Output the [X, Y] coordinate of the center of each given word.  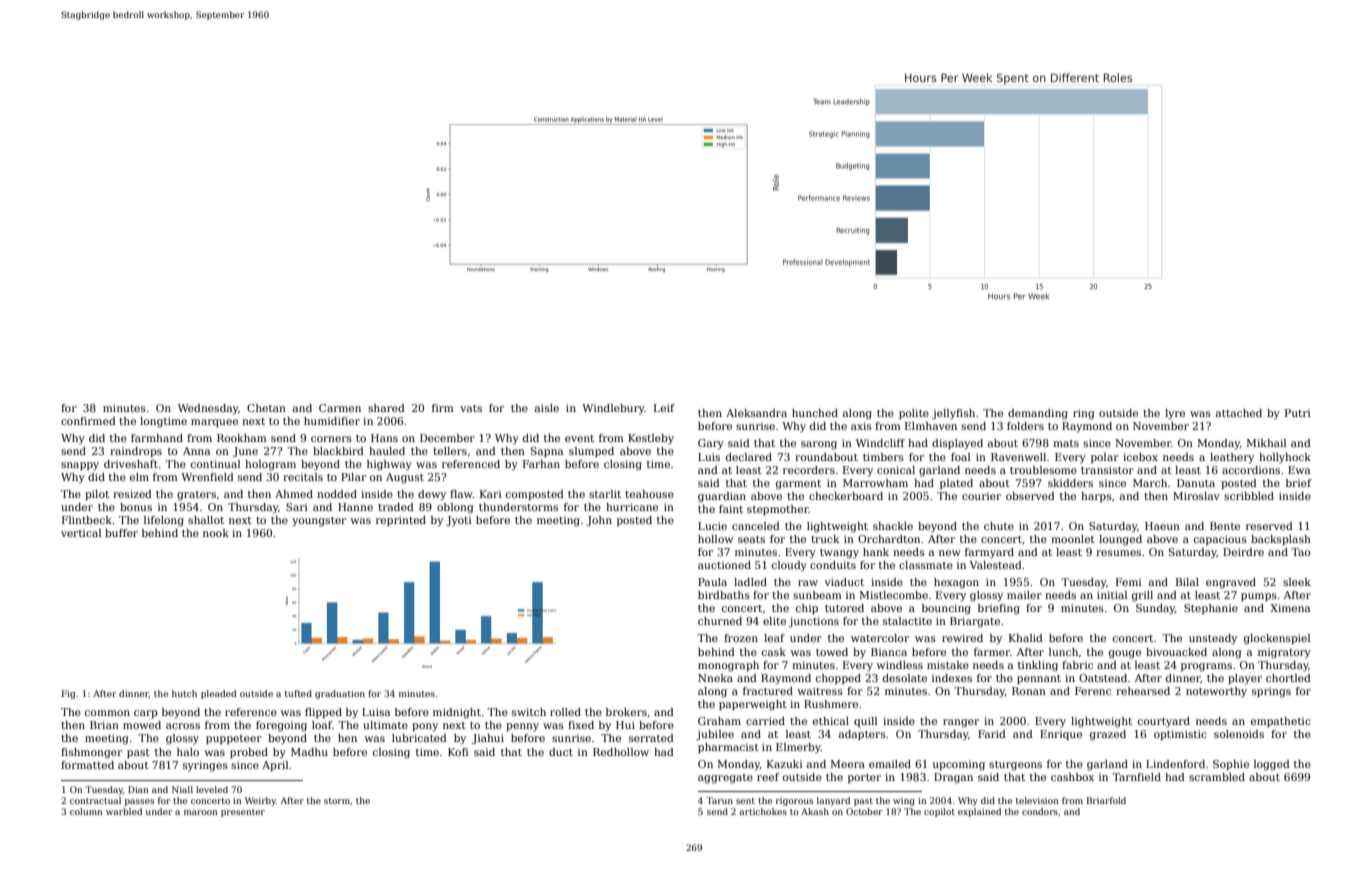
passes [139, 802]
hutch [184, 693]
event [579, 438]
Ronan [1029, 691]
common [107, 713]
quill [865, 722]
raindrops [136, 452]
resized [132, 494]
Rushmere [831, 704]
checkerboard [846, 496]
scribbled [1249, 496]
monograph [728, 666]
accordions [1251, 470]
